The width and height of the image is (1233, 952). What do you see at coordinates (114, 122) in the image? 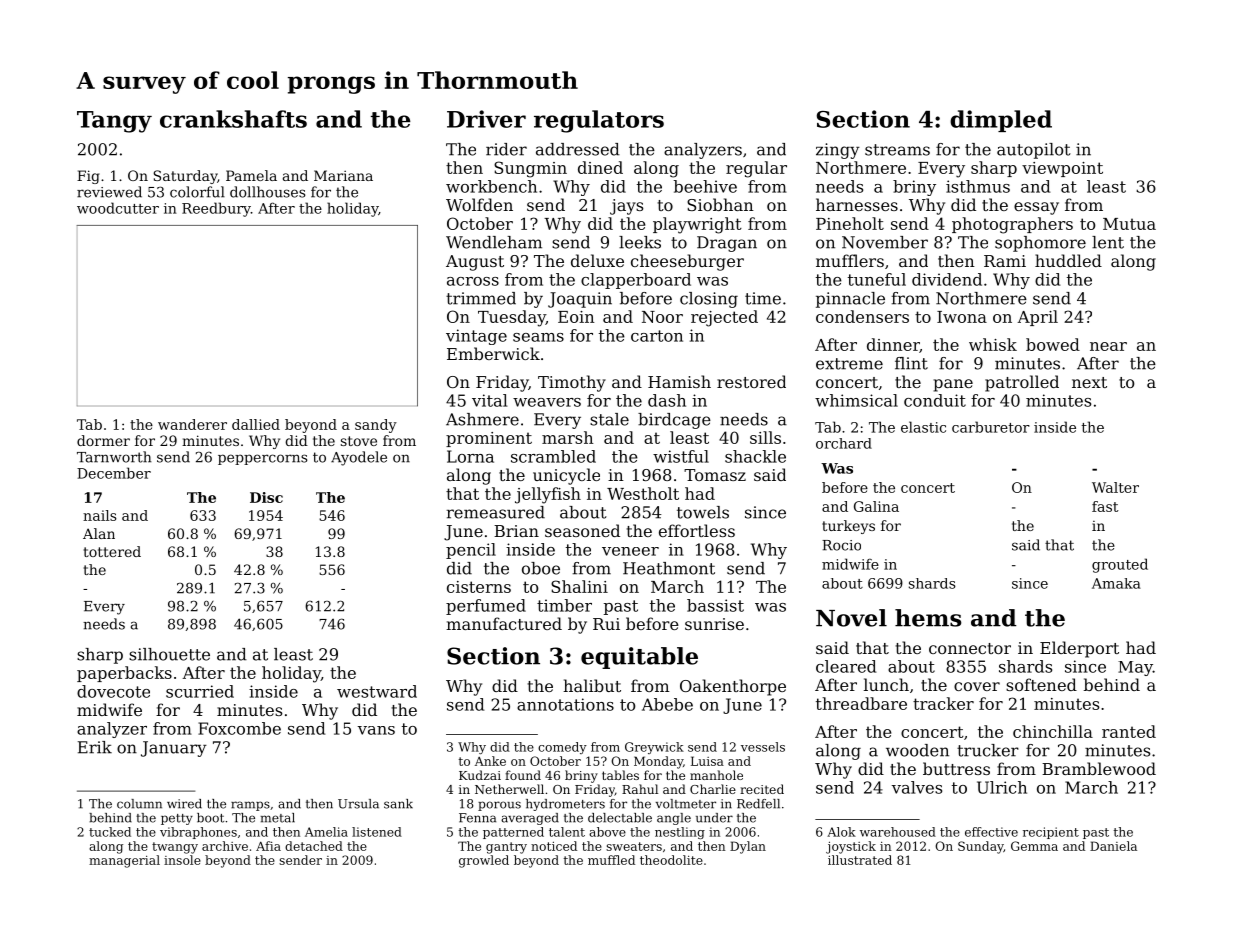
I see `Tangy` at bounding box center [114, 122].
